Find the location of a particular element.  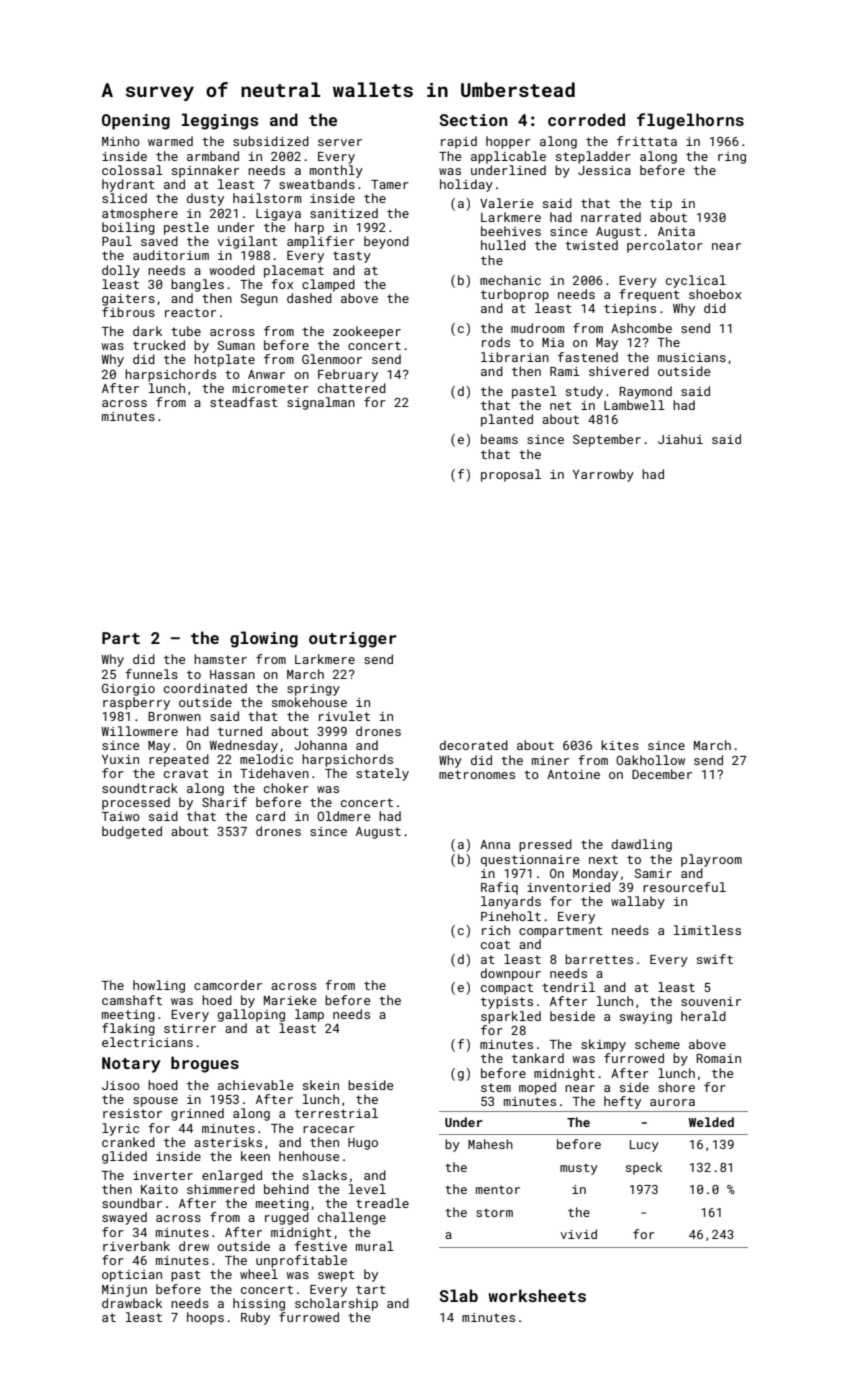

optician is located at coordinates (132, 1276).
